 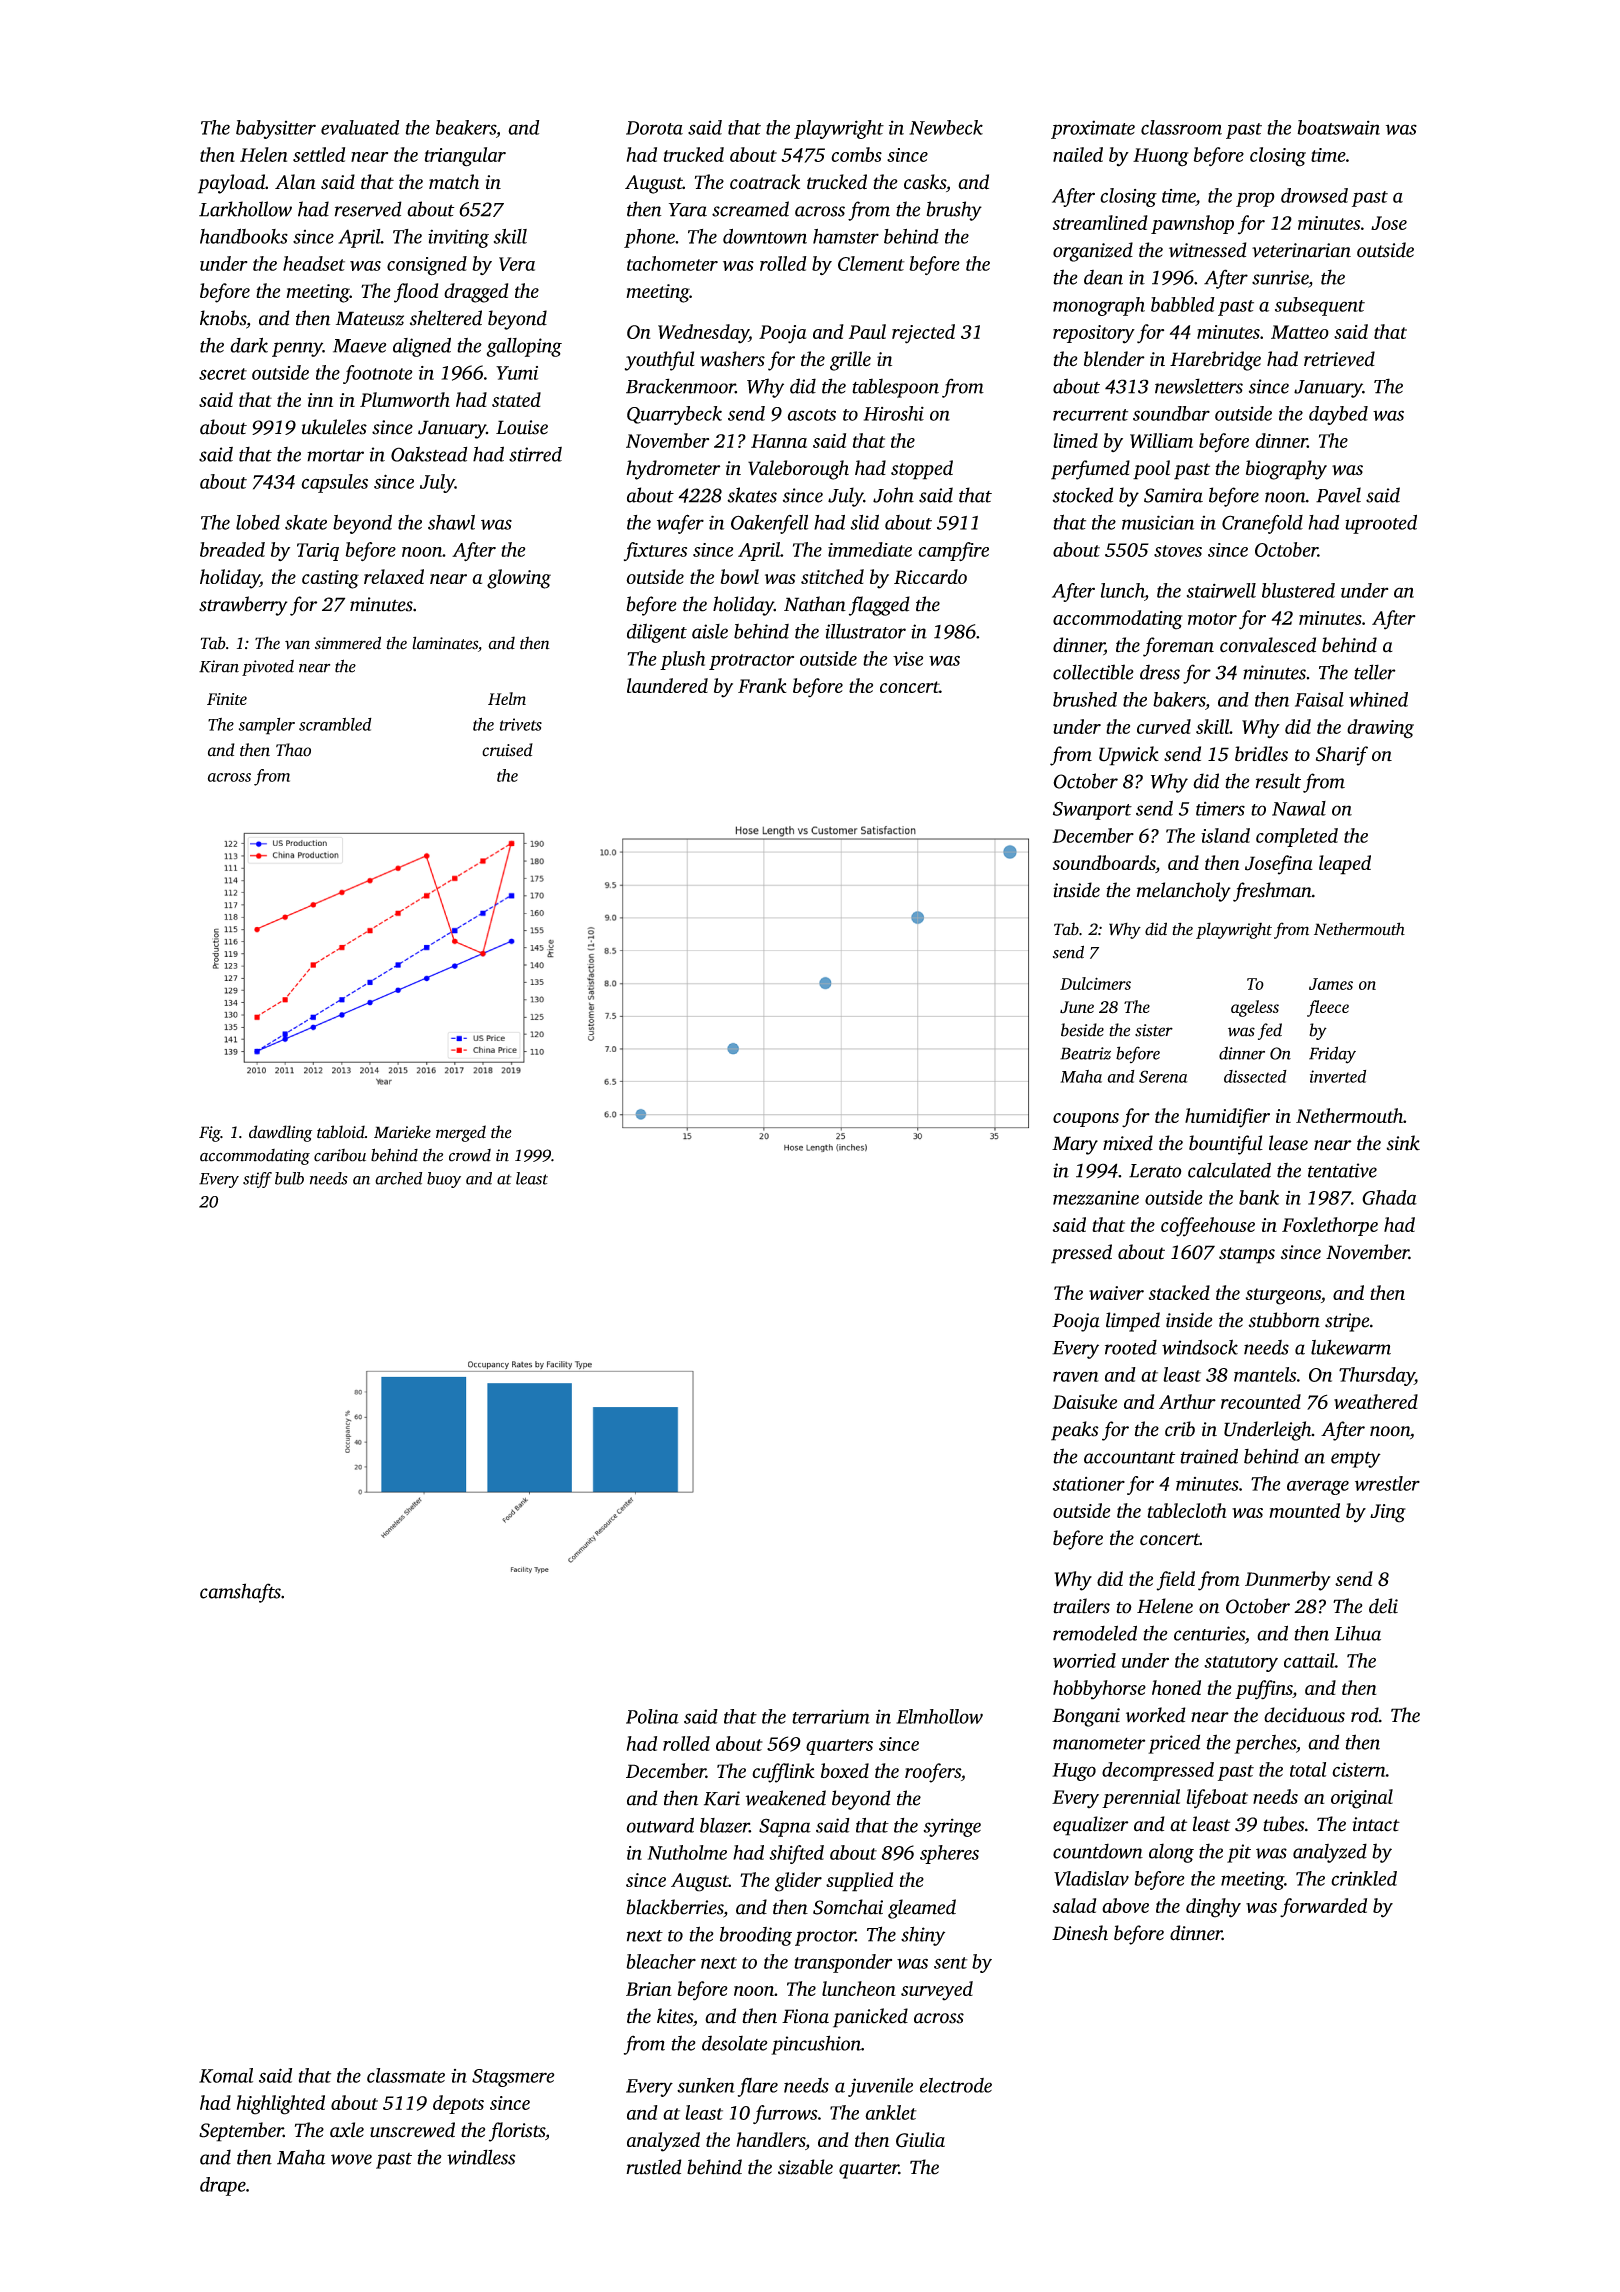 What do you see at coordinates (1183, 304) in the screenshot?
I see `babbled` at bounding box center [1183, 304].
